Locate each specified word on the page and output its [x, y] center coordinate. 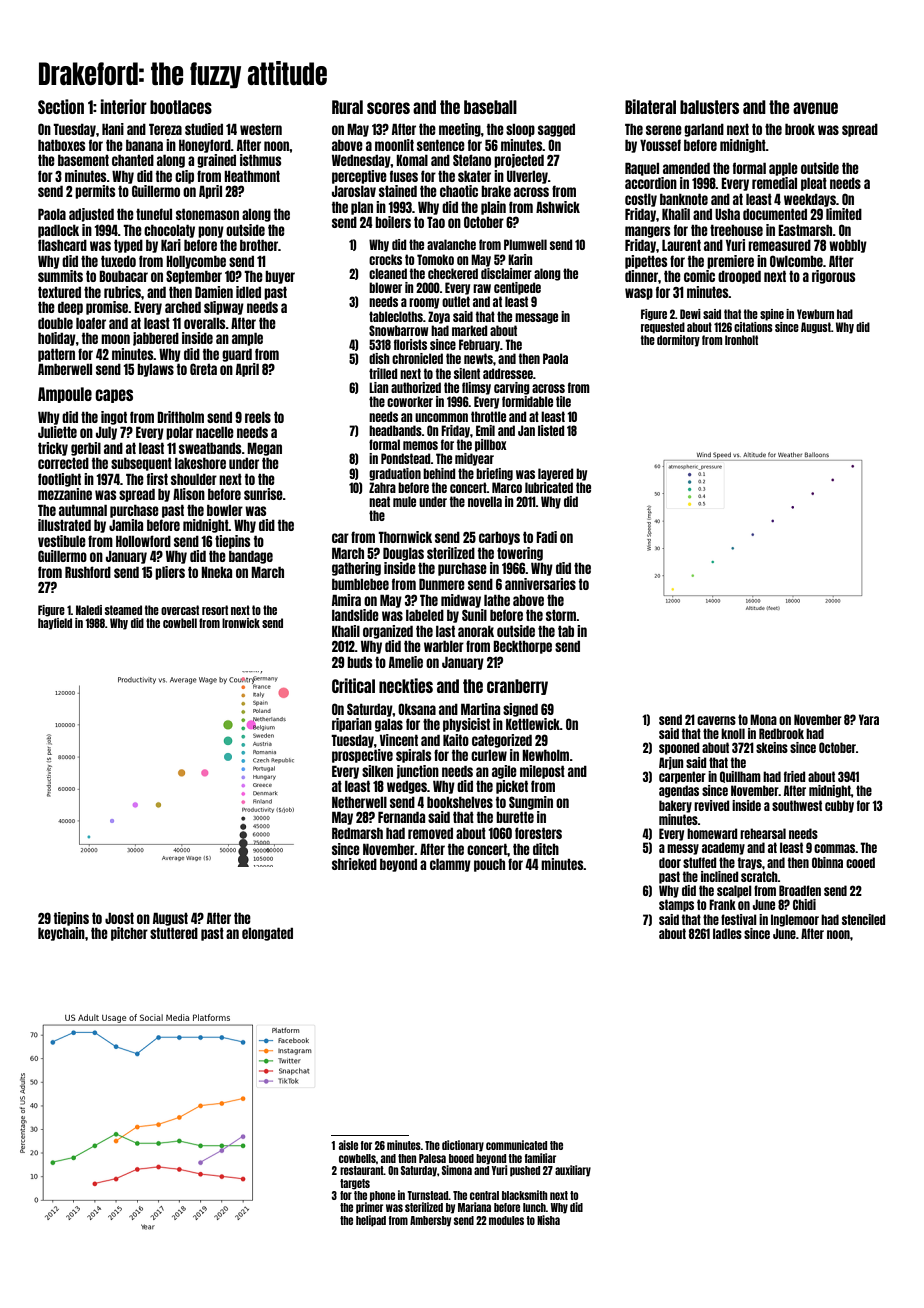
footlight [59, 480]
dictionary [463, 1146]
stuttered [174, 933]
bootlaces [181, 107]
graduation [395, 474]
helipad [371, 1221]
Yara [869, 719]
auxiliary [573, 1171]
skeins [772, 747]
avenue [815, 108]
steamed [123, 610]
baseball [490, 107]
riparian [352, 725]
